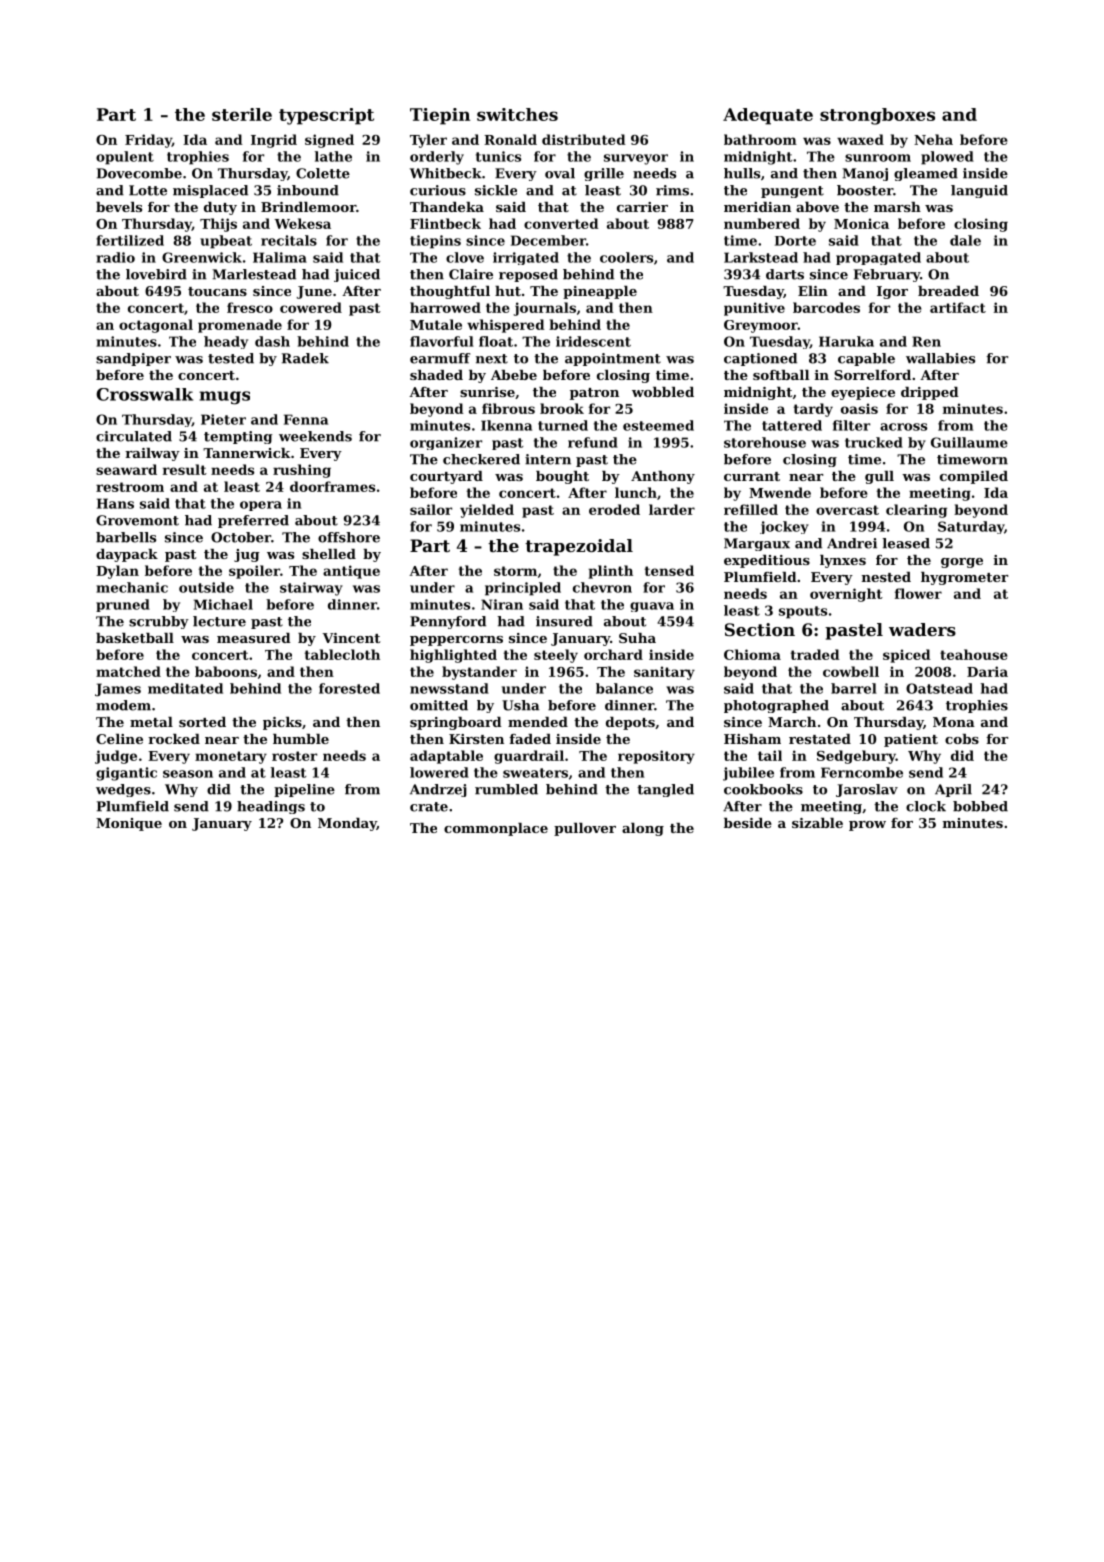 This screenshot has width=1104, height=1562. Describe the element at coordinates (867, 826) in the screenshot. I see `prow` at that location.
